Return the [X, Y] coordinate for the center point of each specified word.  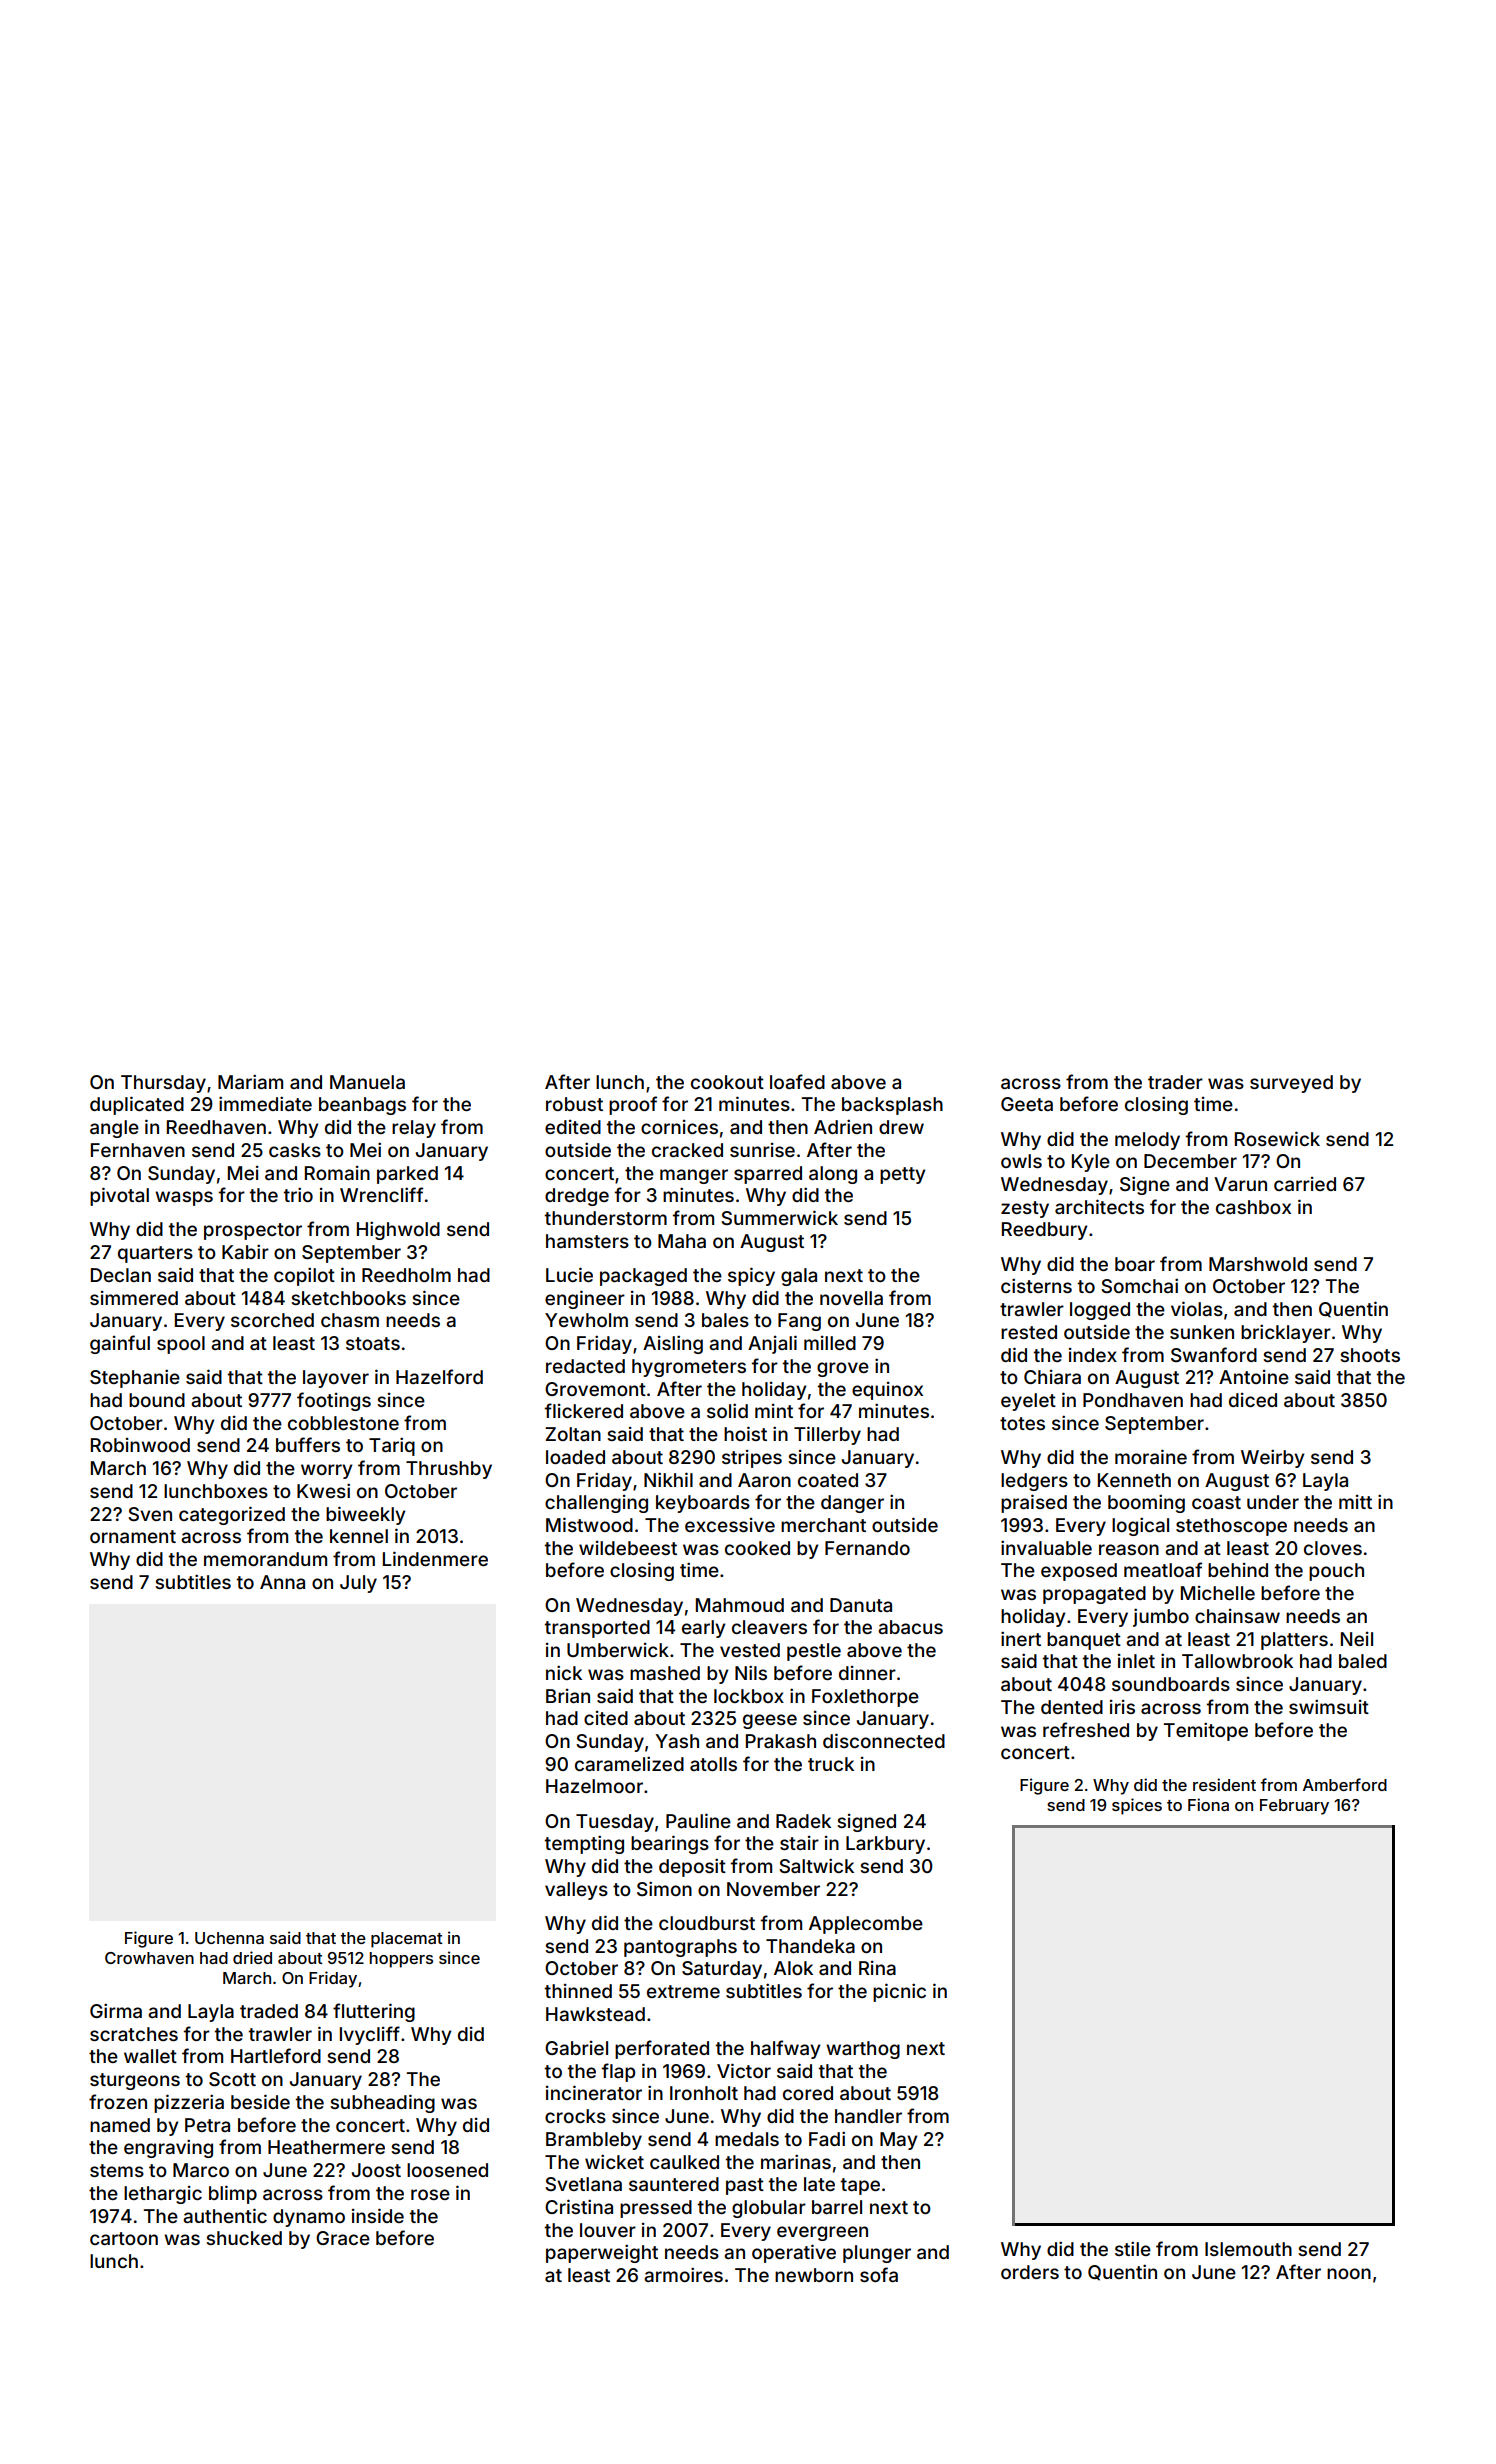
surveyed [1291, 1084]
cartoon [124, 2238]
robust [574, 1104]
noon [1349, 2273]
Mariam [250, 1081]
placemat [407, 1940]
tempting [584, 1844]
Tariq [392, 1446]
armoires [683, 2274]
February [1294, 1807]
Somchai [1139, 1285]
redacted [585, 1366]
